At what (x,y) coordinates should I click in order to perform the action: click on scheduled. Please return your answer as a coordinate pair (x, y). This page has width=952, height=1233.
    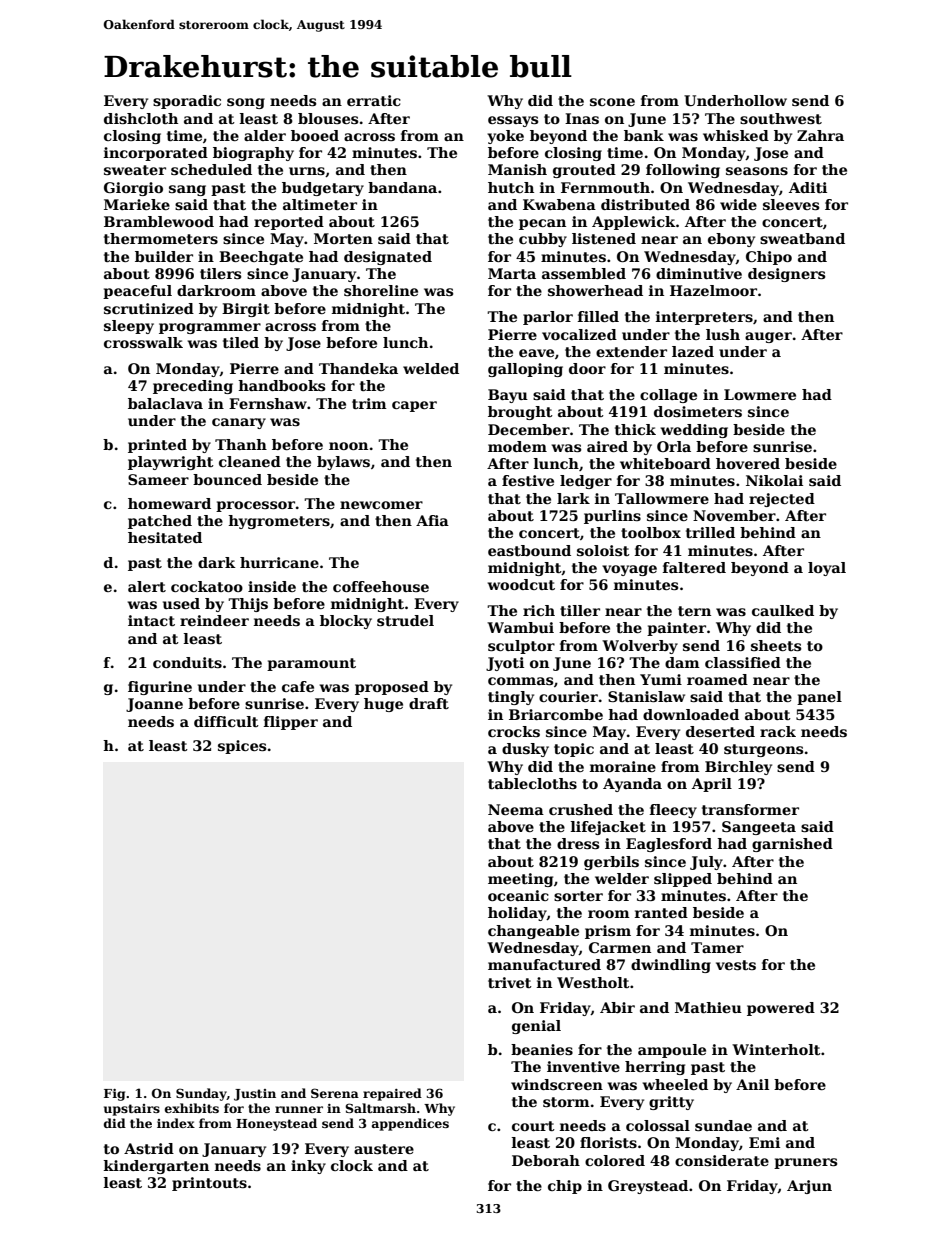
    Looking at the image, I should click on (211, 169).
